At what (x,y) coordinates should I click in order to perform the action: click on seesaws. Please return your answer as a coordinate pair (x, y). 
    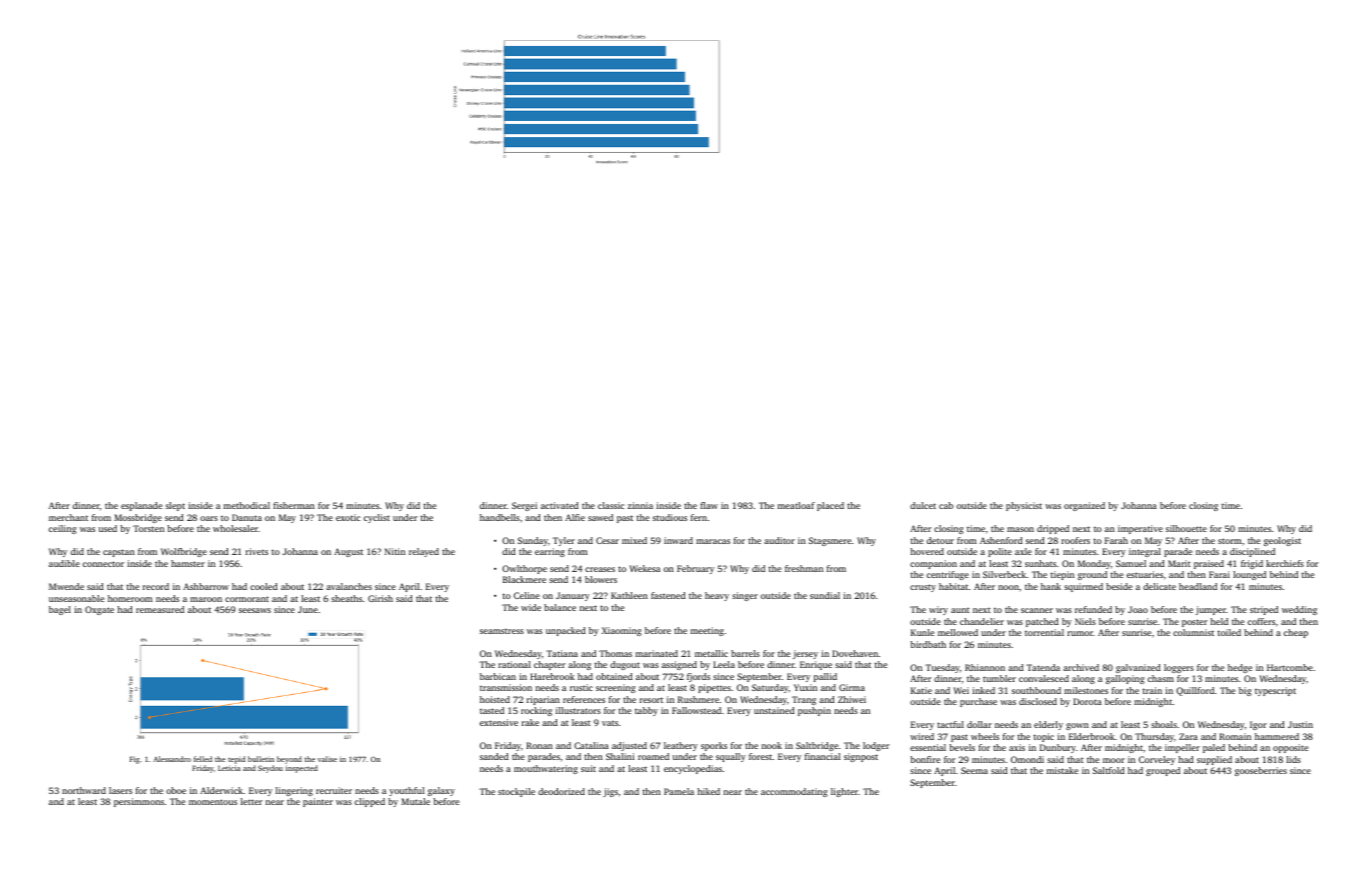
    Looking at the image, I should click on (255, 610).
